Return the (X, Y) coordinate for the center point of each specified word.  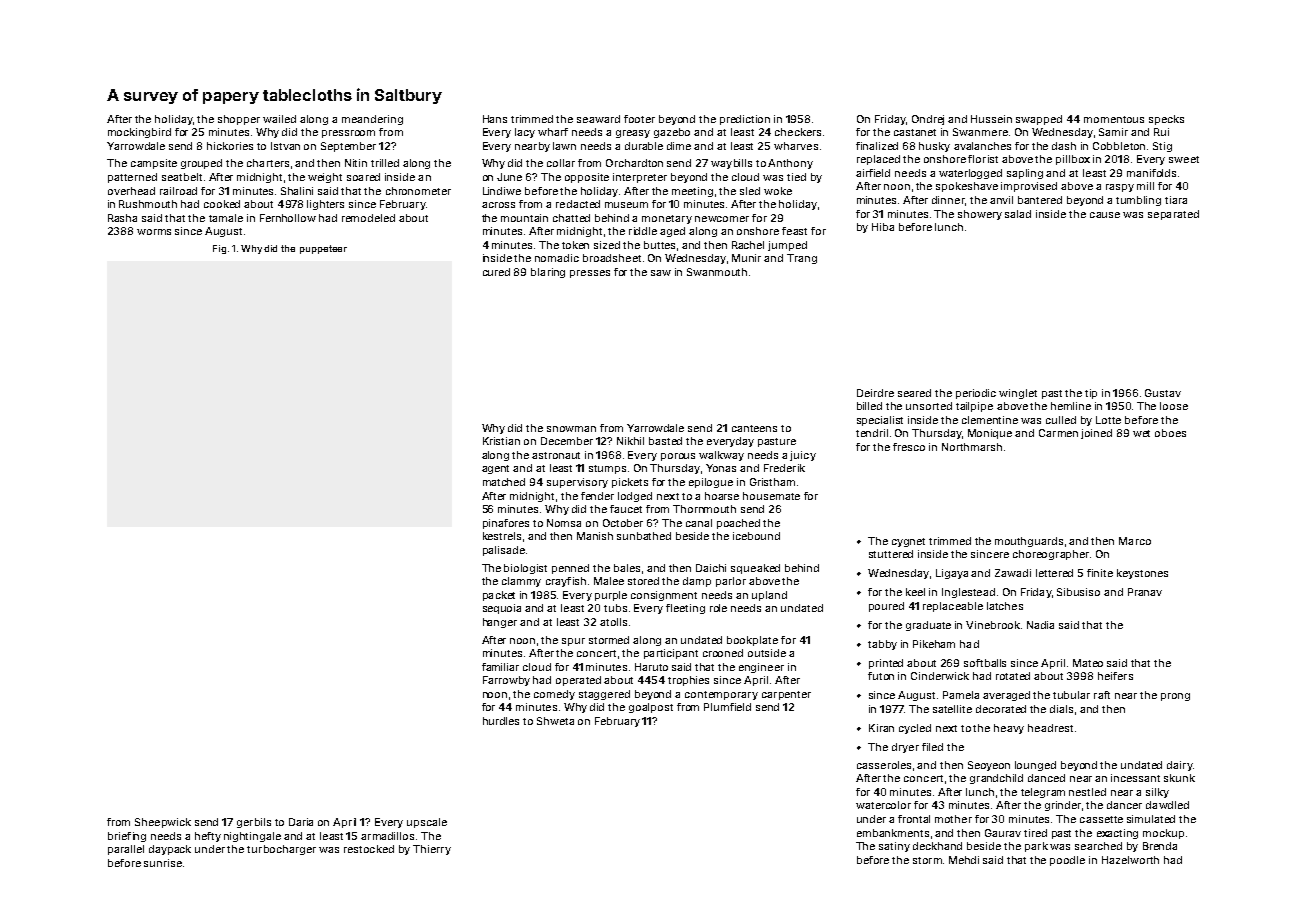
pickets (630, 483)
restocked (369, 849)
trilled (385, 163)
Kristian (501, 441)
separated (1173, 215)
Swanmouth (717, 272)
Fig (219, 249)
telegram (1043, 793)
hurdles (501, 721)
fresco (909, 447)
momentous (1114, 119)
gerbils (254, 823)
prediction (745, 120)
